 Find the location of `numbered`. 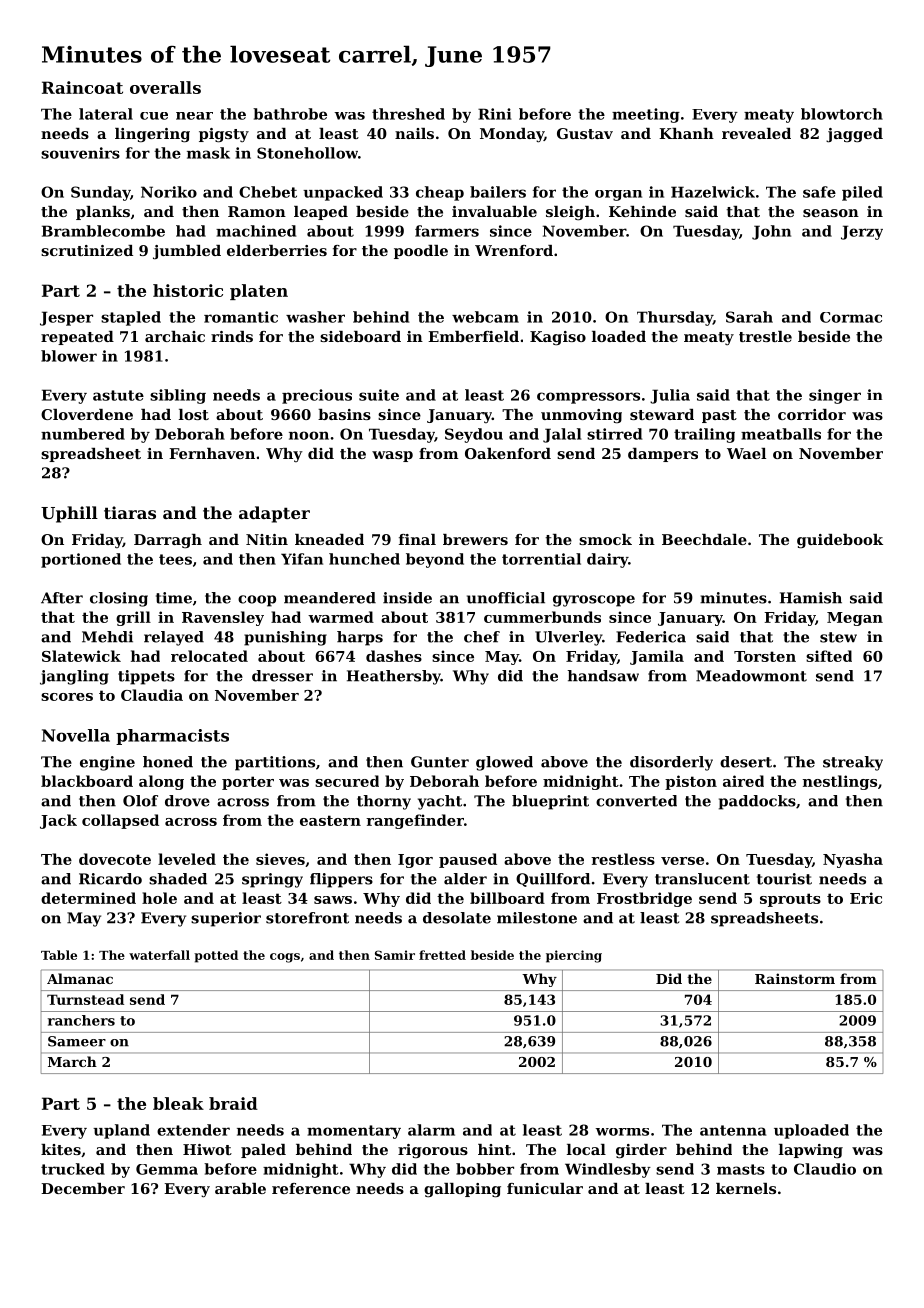

numbered is located at coordinates (83, 434).
